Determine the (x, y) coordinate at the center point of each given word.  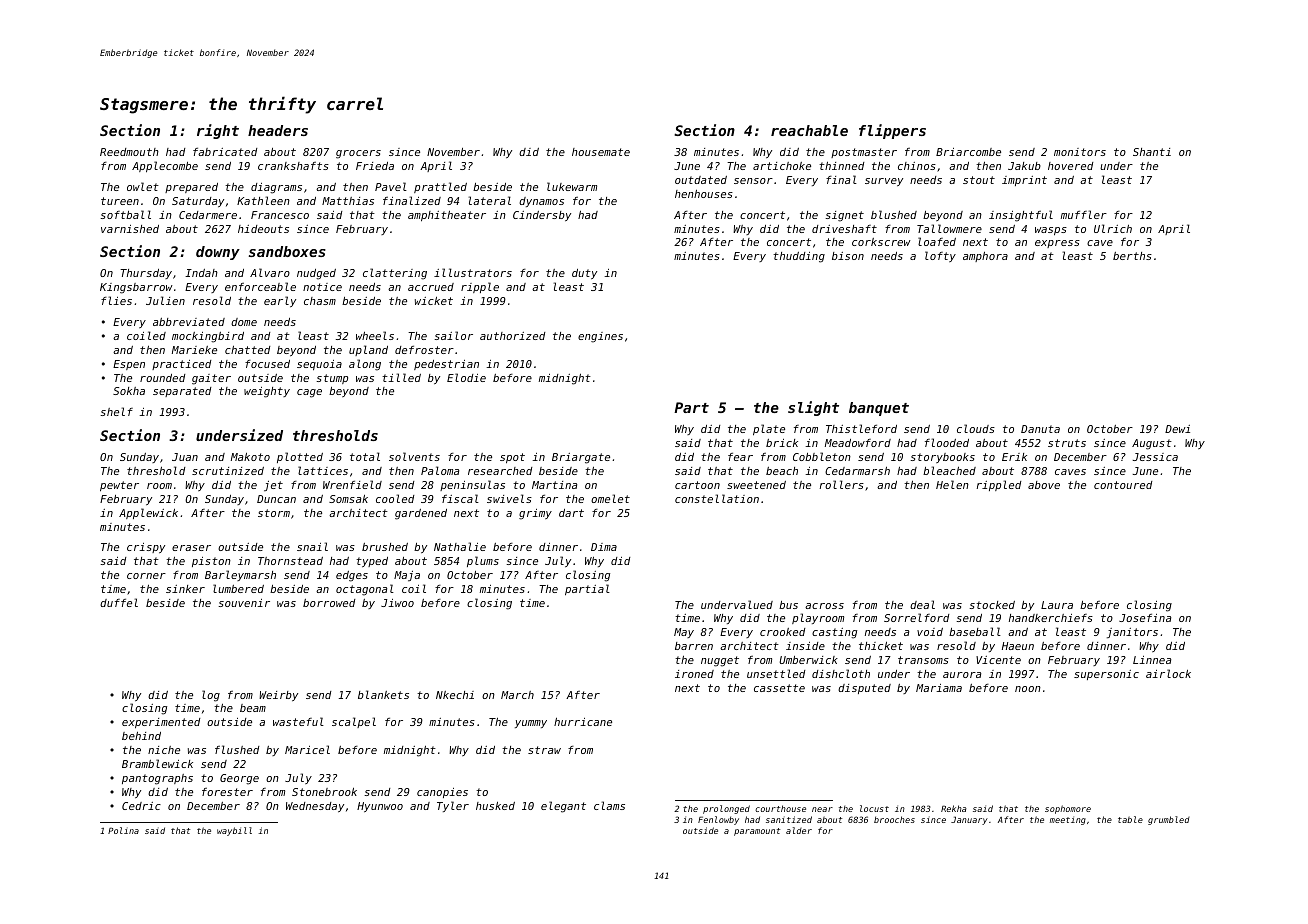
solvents (414, 456)
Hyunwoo (380, 807)
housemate (601, 152)
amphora (985, 257)
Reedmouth (129, 152)
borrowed (329, 603)
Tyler (453, 806)
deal (922, 604)
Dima (604, 547)
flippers (892, 131)
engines (600, 337)
